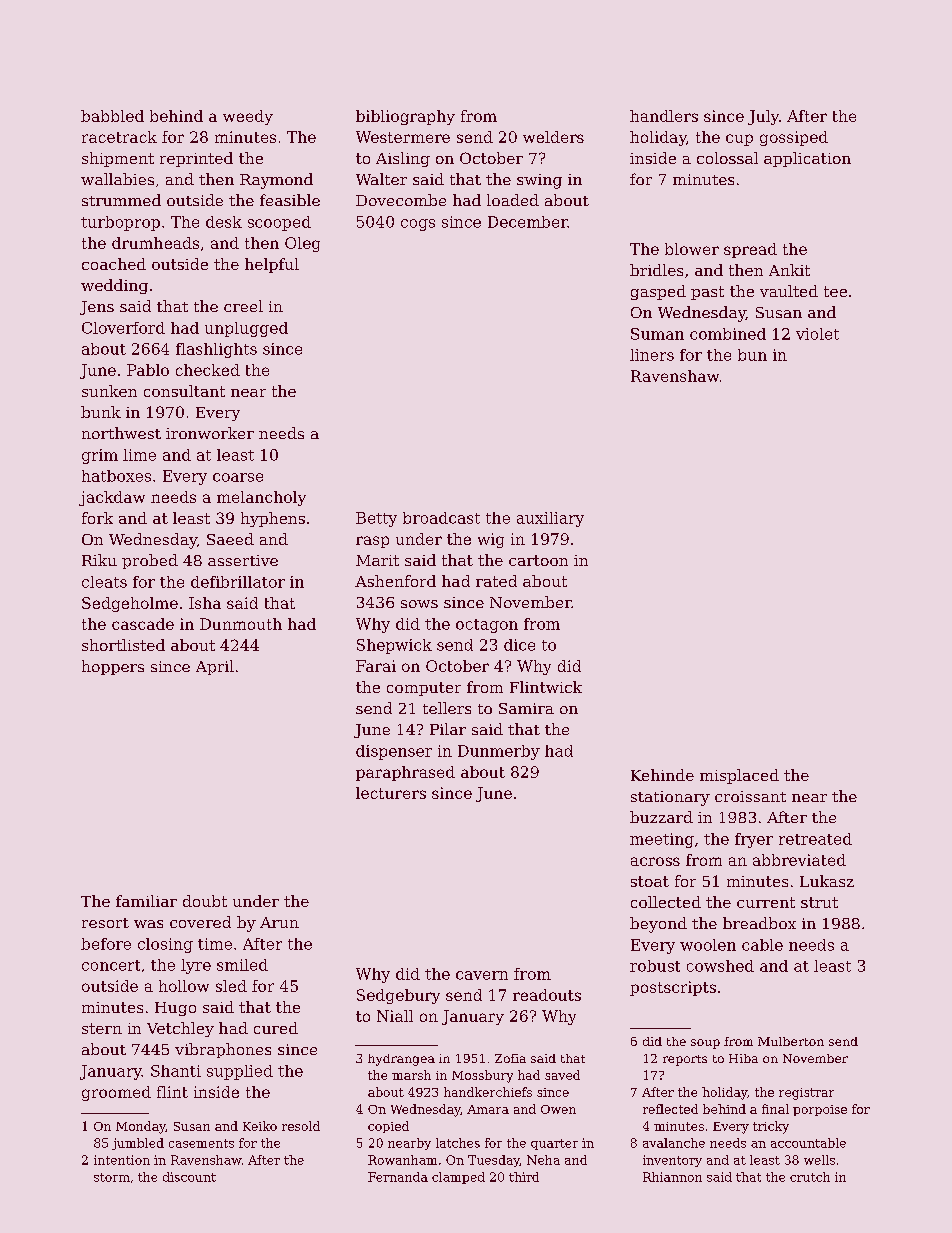 The width and height of the screenshot is (952, 1233). I want to click on discount, so click(189, 1177).
